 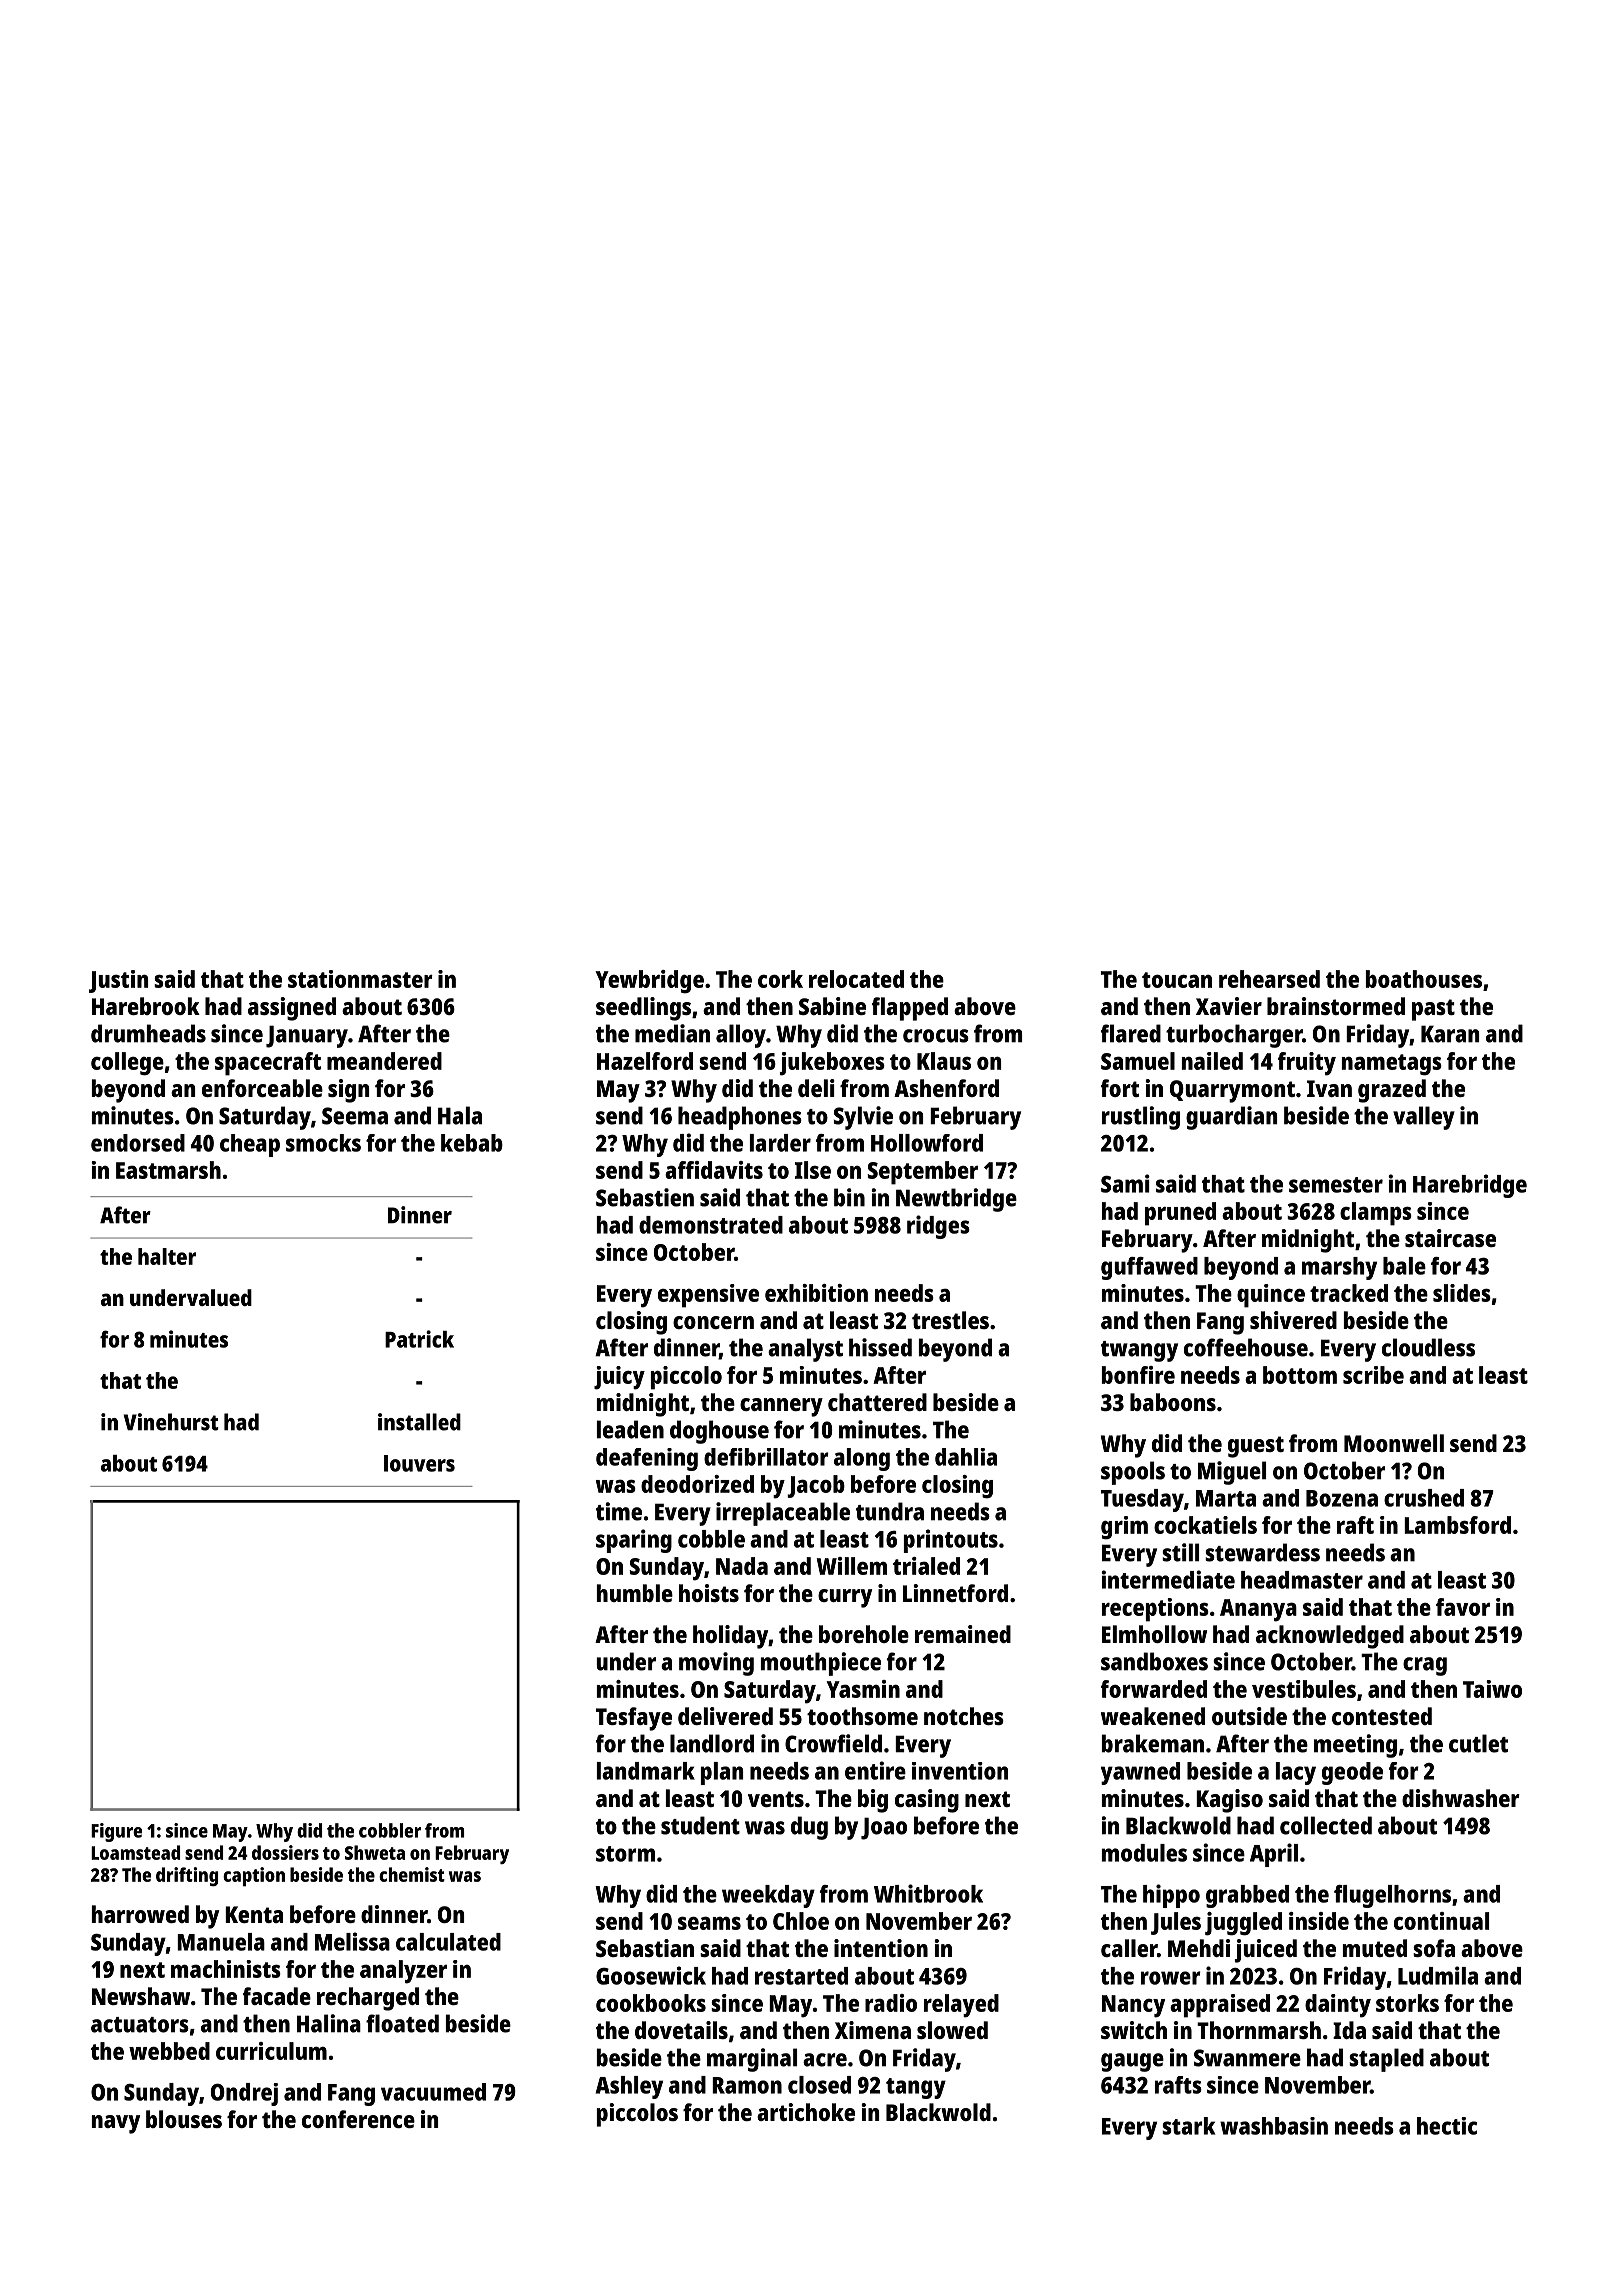 I want to click on navy, so click(x=116, y=2124).
